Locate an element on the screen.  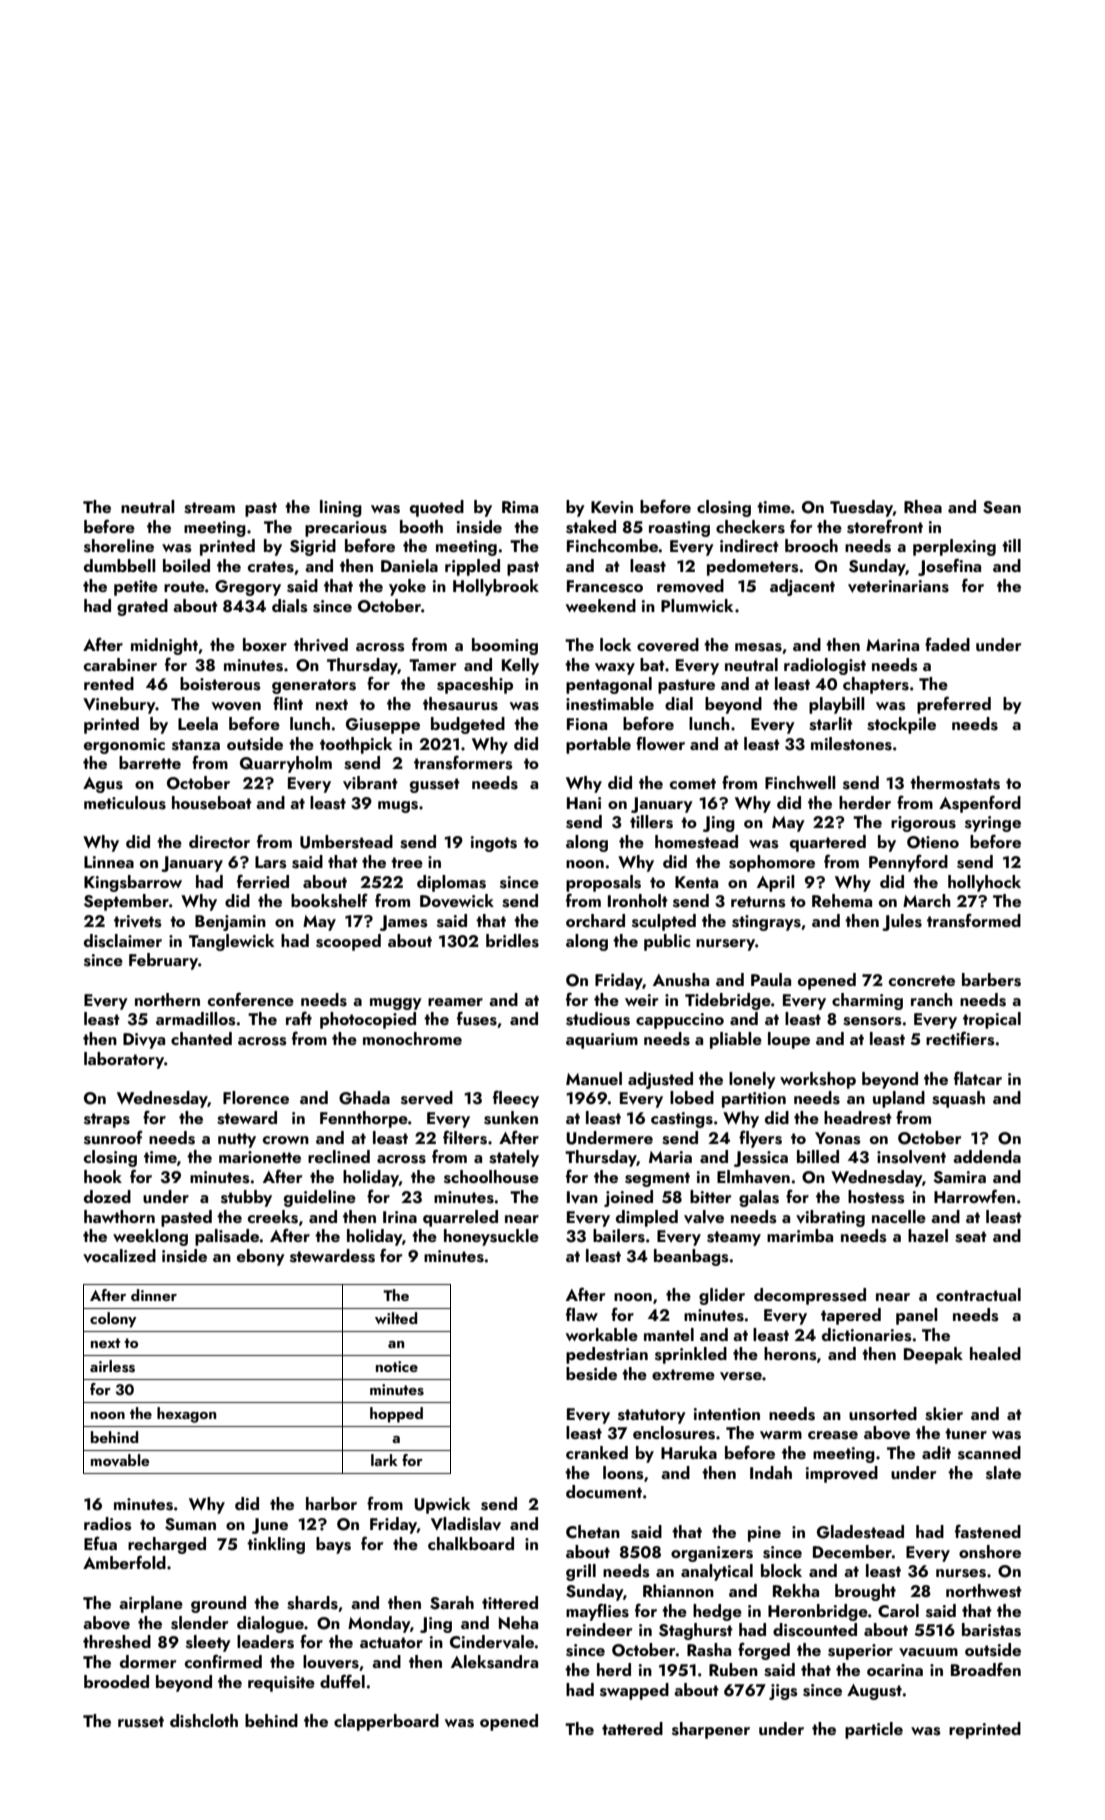
Sean is located at coordinates (1002, 507).
